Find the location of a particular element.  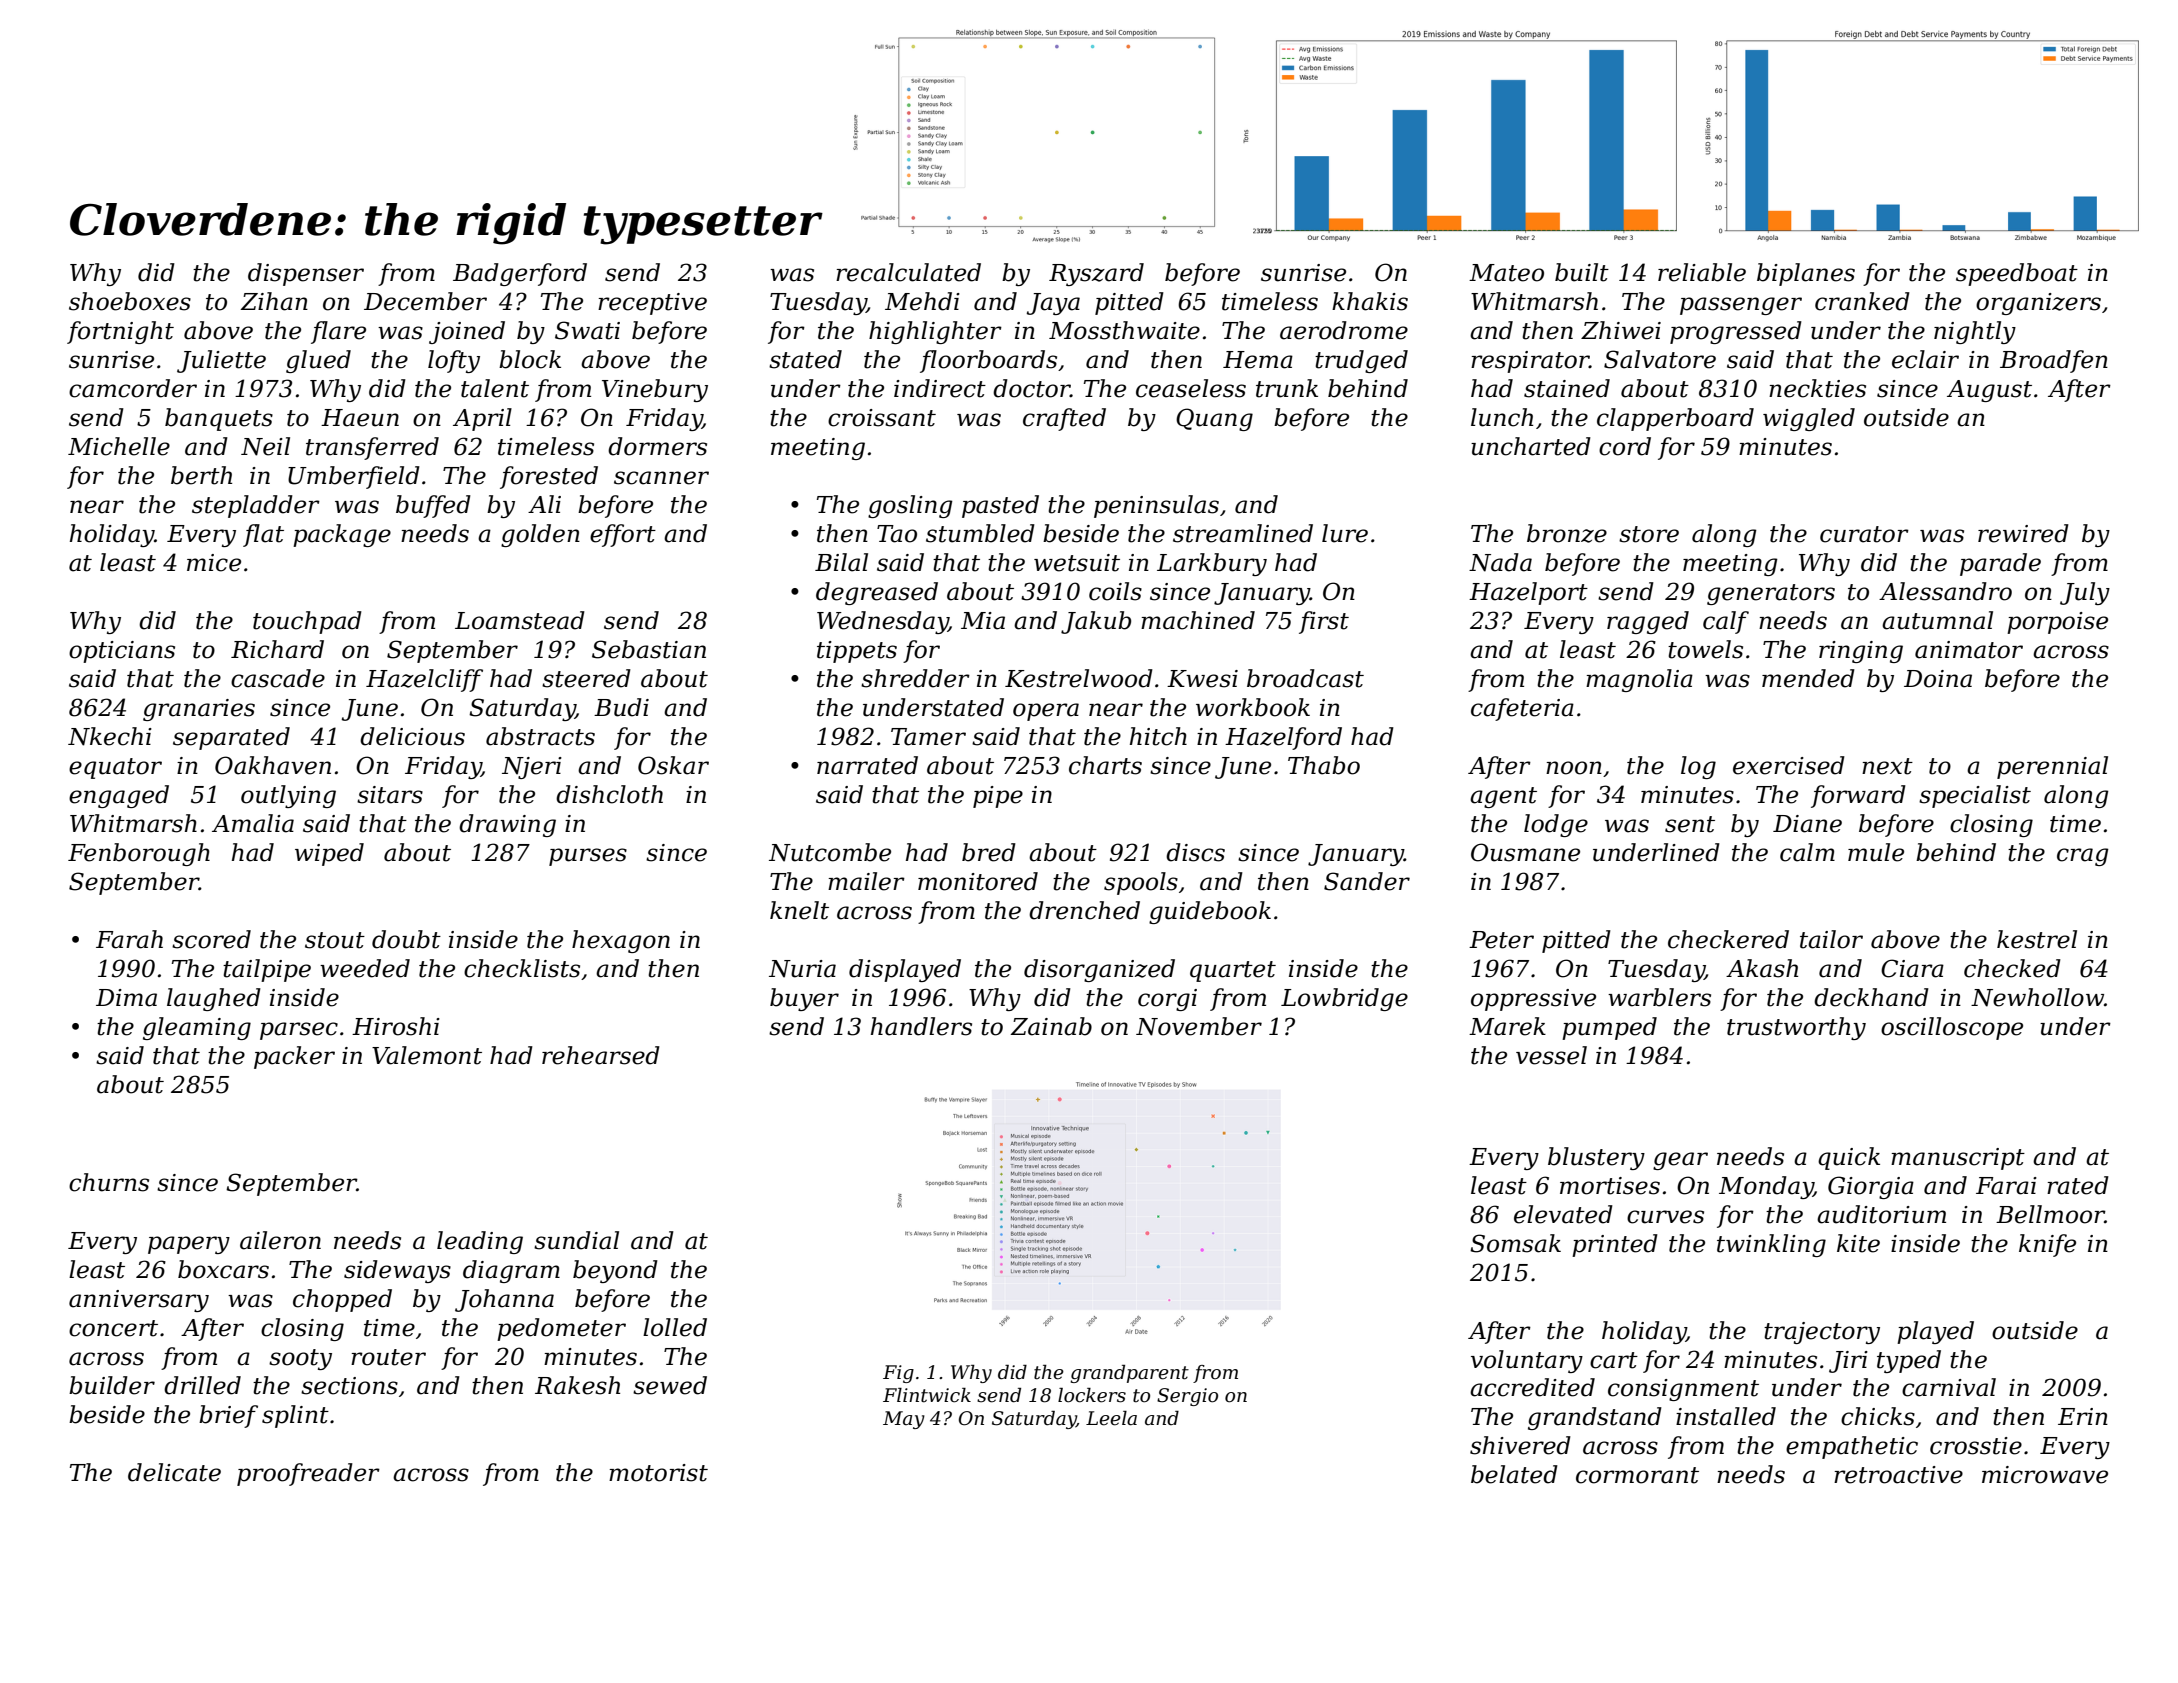

speedboat is located at coordinates (2017, 274).
